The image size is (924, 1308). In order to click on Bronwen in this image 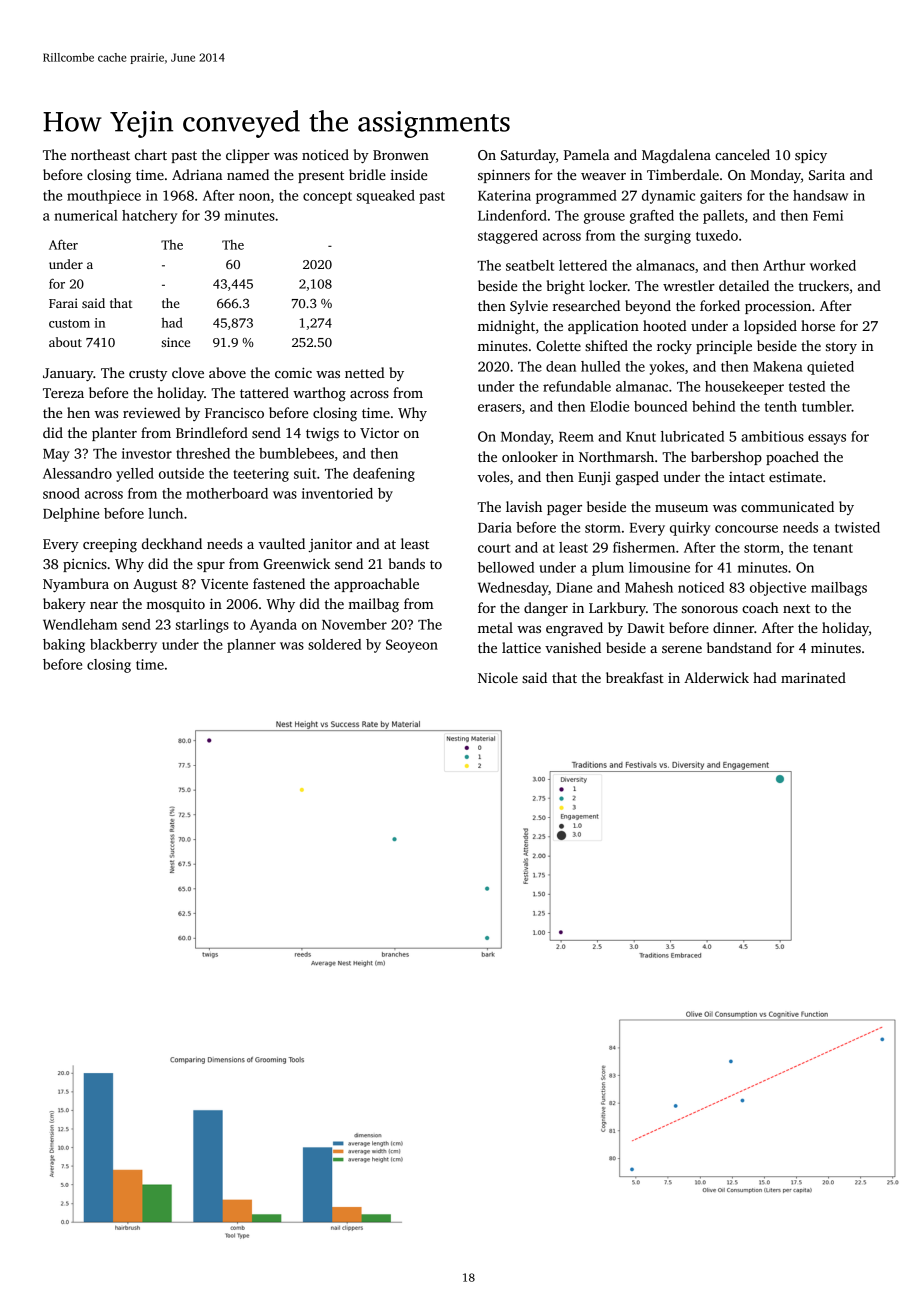, I will do `click(401, 155)`.
